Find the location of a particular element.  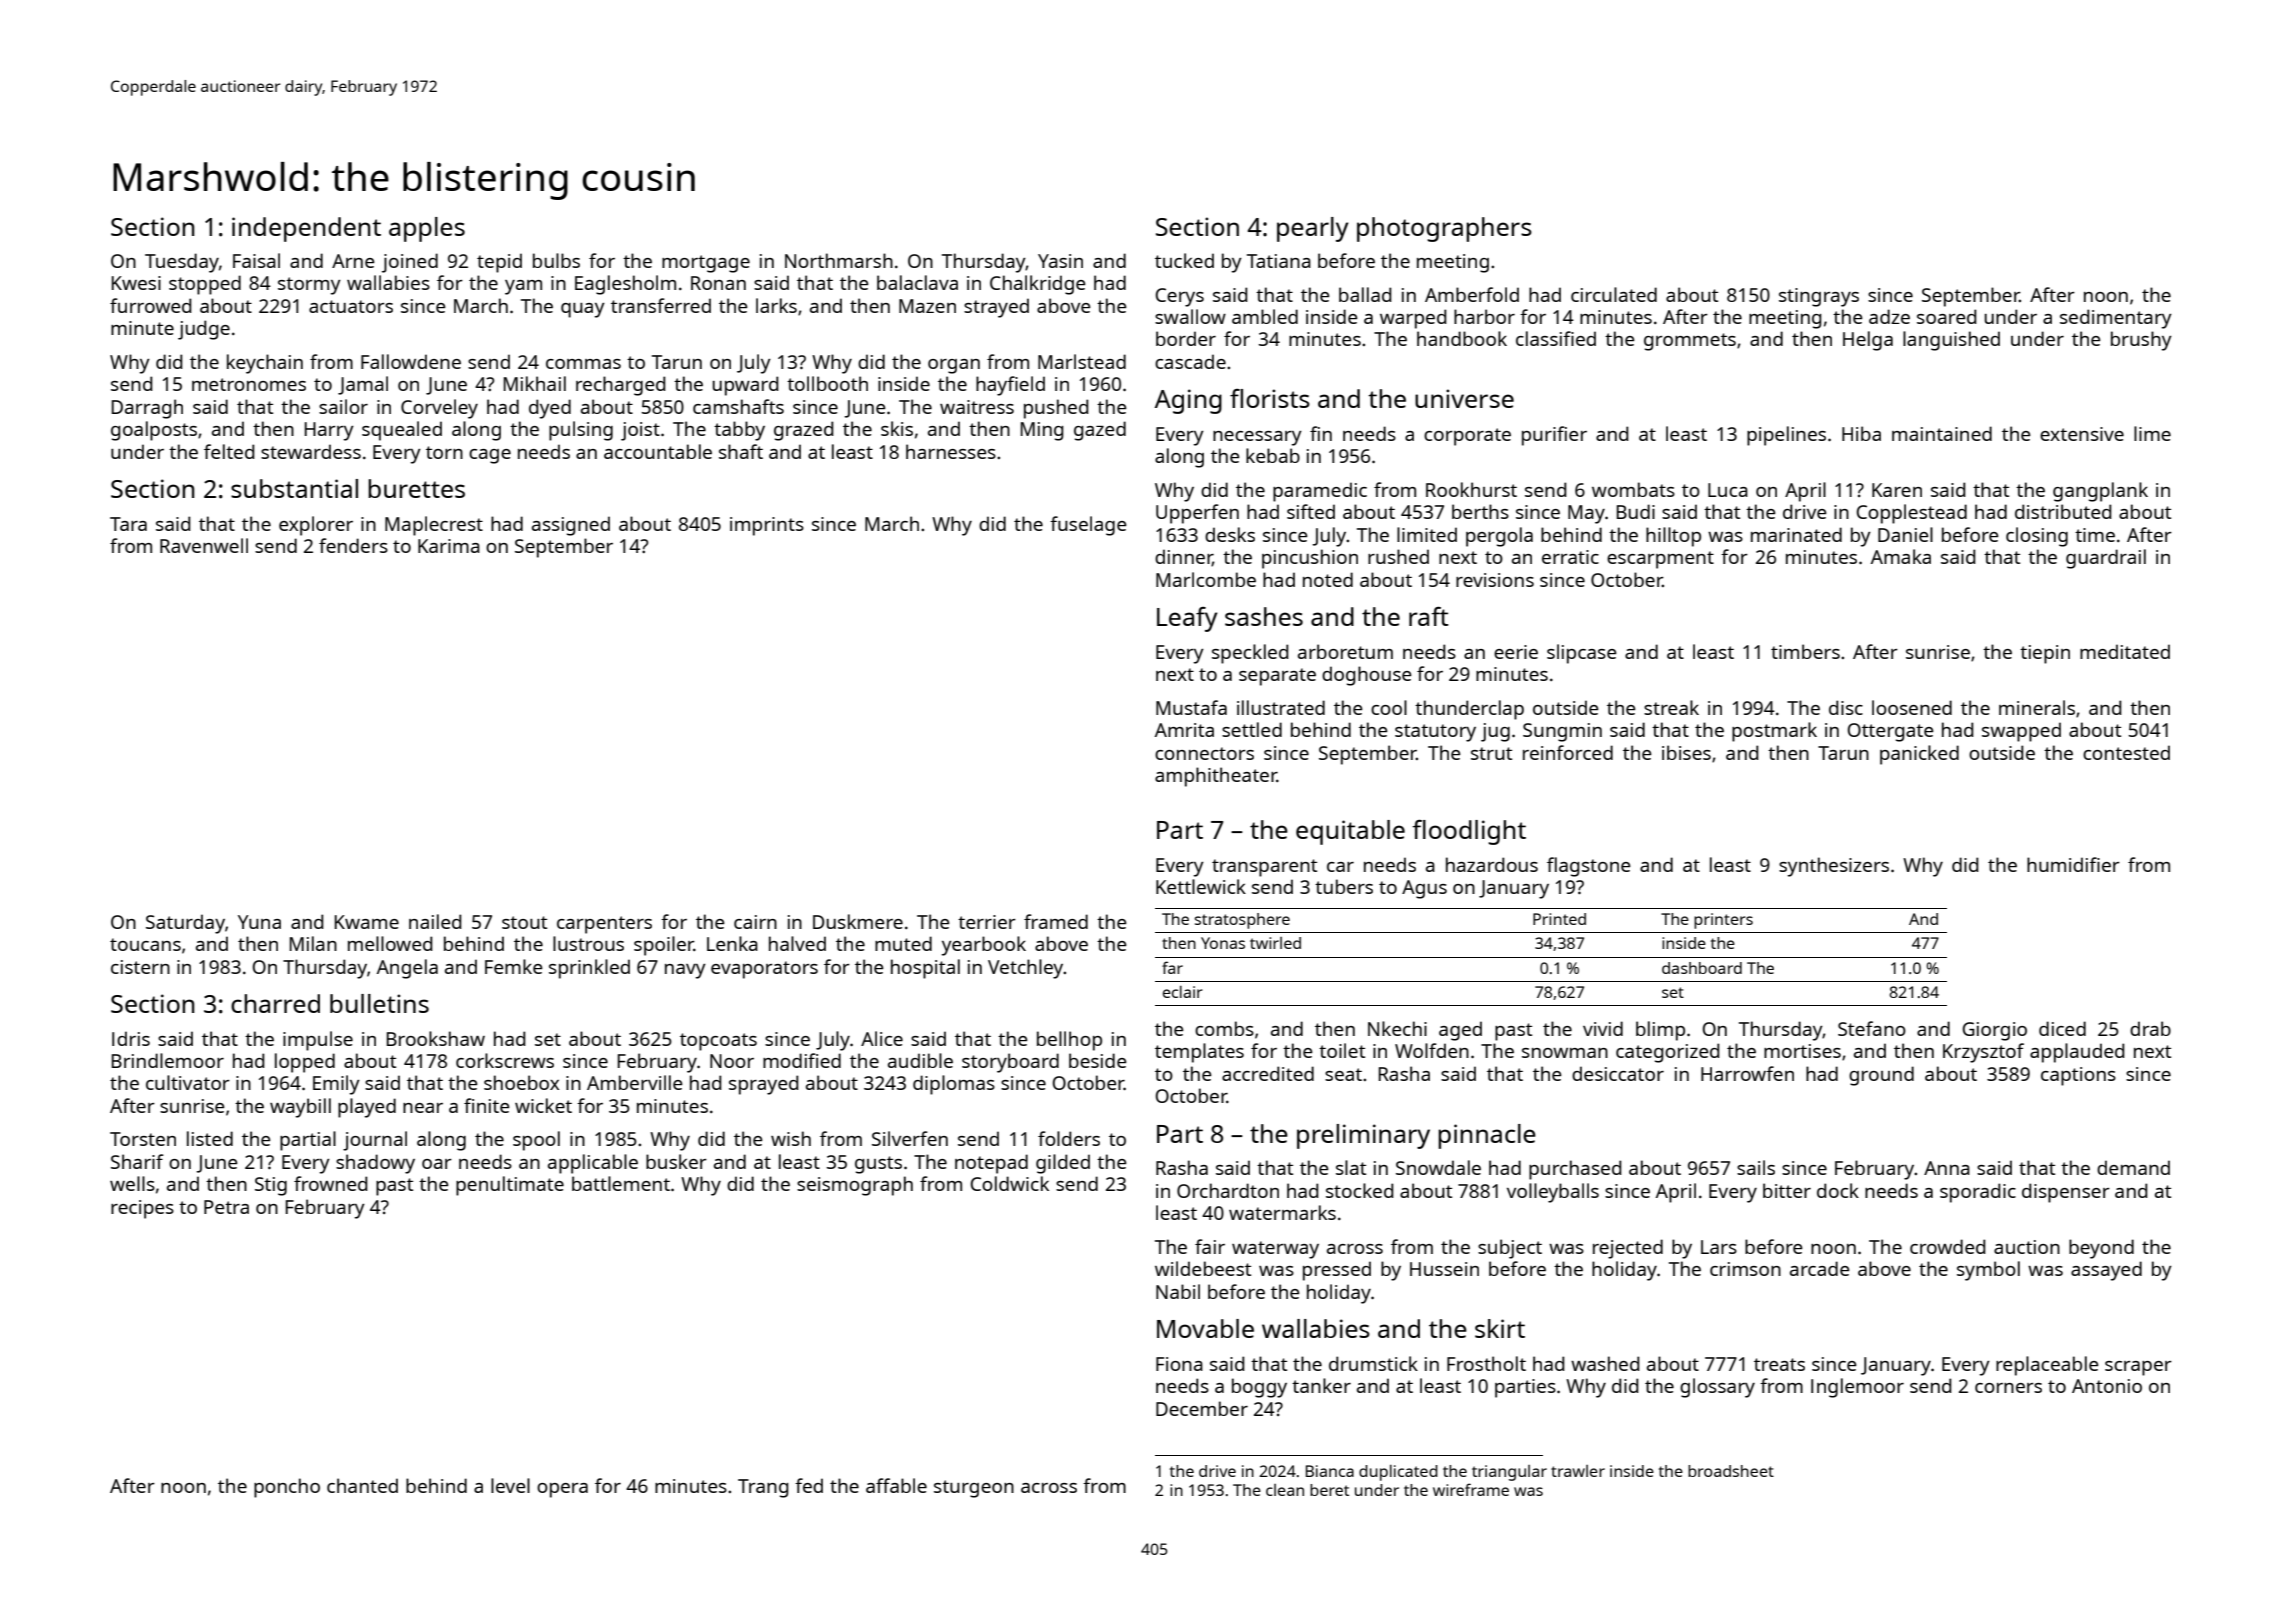

bitter is located at coordinates (1787, 1190).
